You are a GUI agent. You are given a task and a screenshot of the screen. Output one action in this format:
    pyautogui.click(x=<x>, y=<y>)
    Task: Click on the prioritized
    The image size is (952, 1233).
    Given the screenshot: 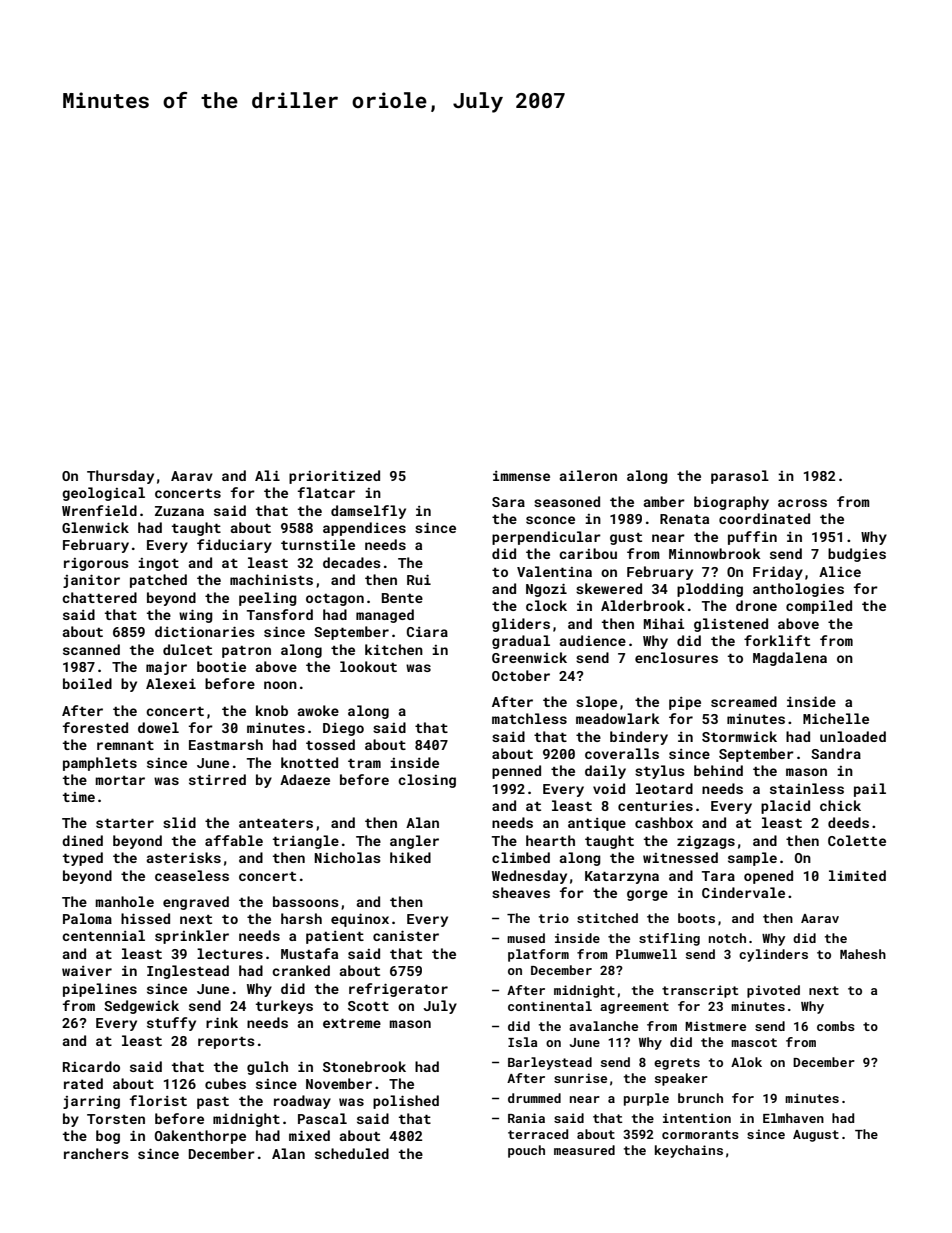 What is the action you would take?
    pyautogui.click(x=334, y=477)
